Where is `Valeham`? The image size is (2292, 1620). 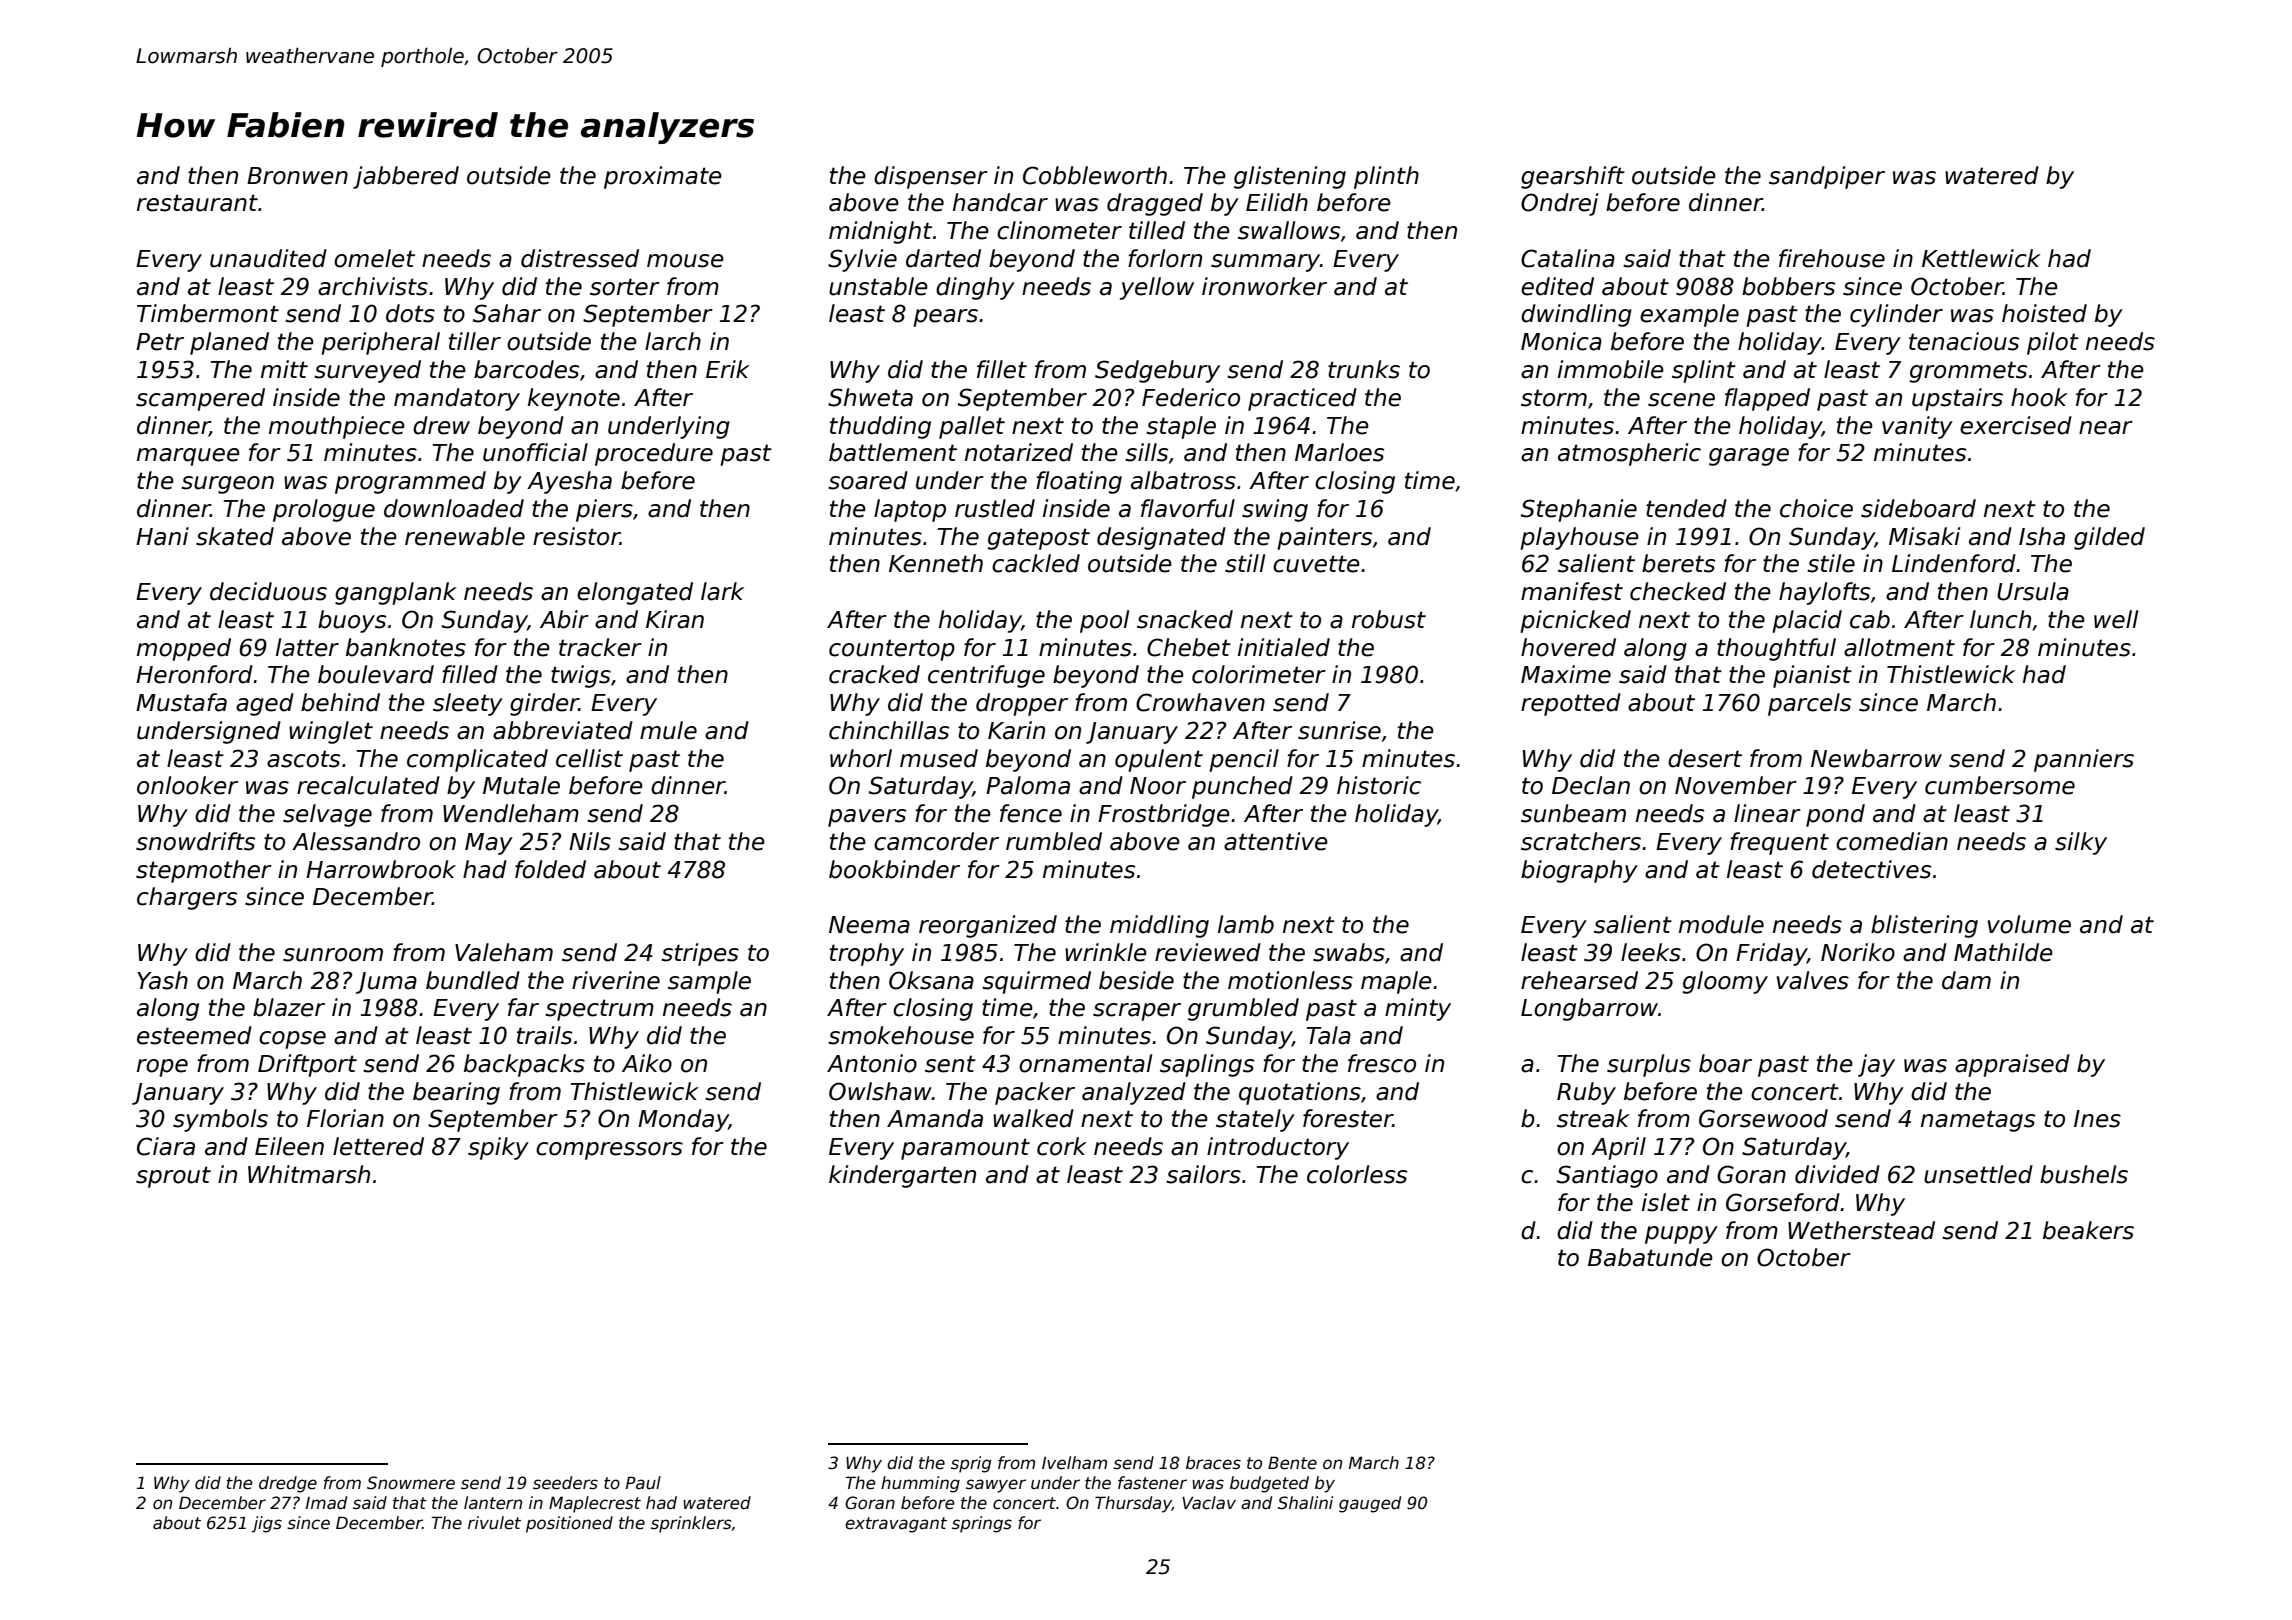
Valeham is located at coordinates (504, 952).
